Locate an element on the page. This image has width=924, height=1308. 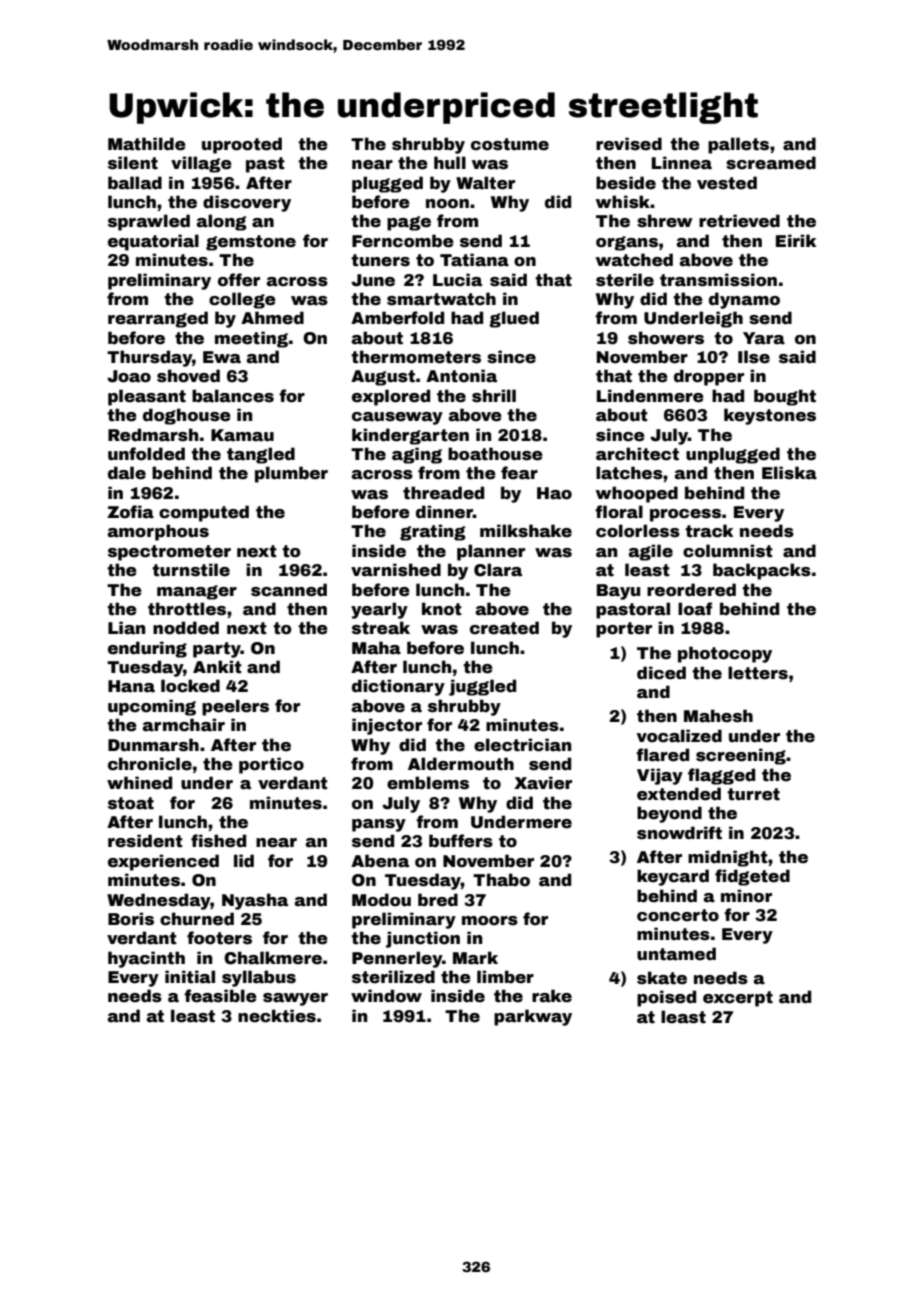
yearly is located at coordinates (379, 610).
